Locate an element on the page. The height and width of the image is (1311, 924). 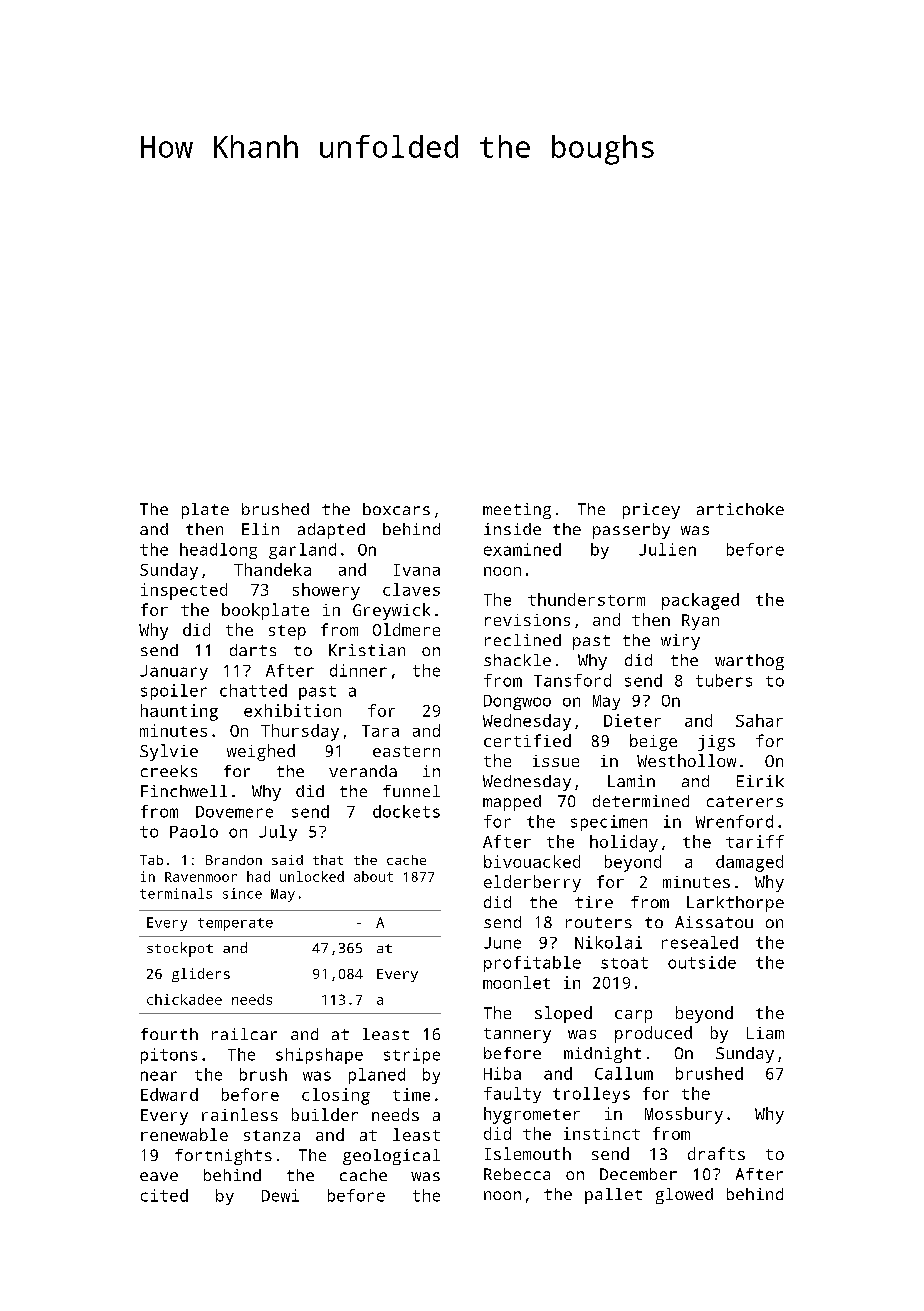
weighed is located at coordinates (261, 752).
